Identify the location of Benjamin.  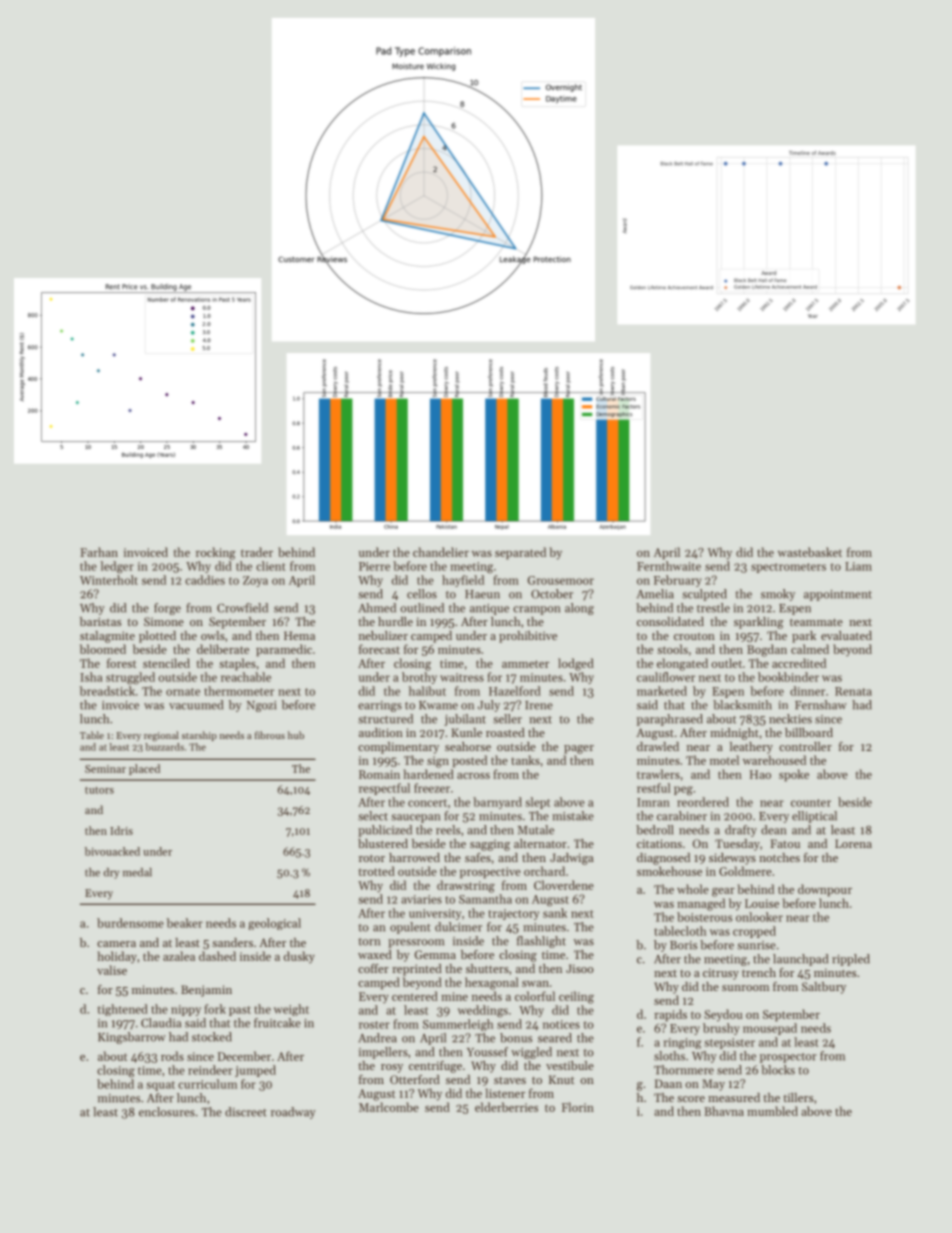
(206, 991).
